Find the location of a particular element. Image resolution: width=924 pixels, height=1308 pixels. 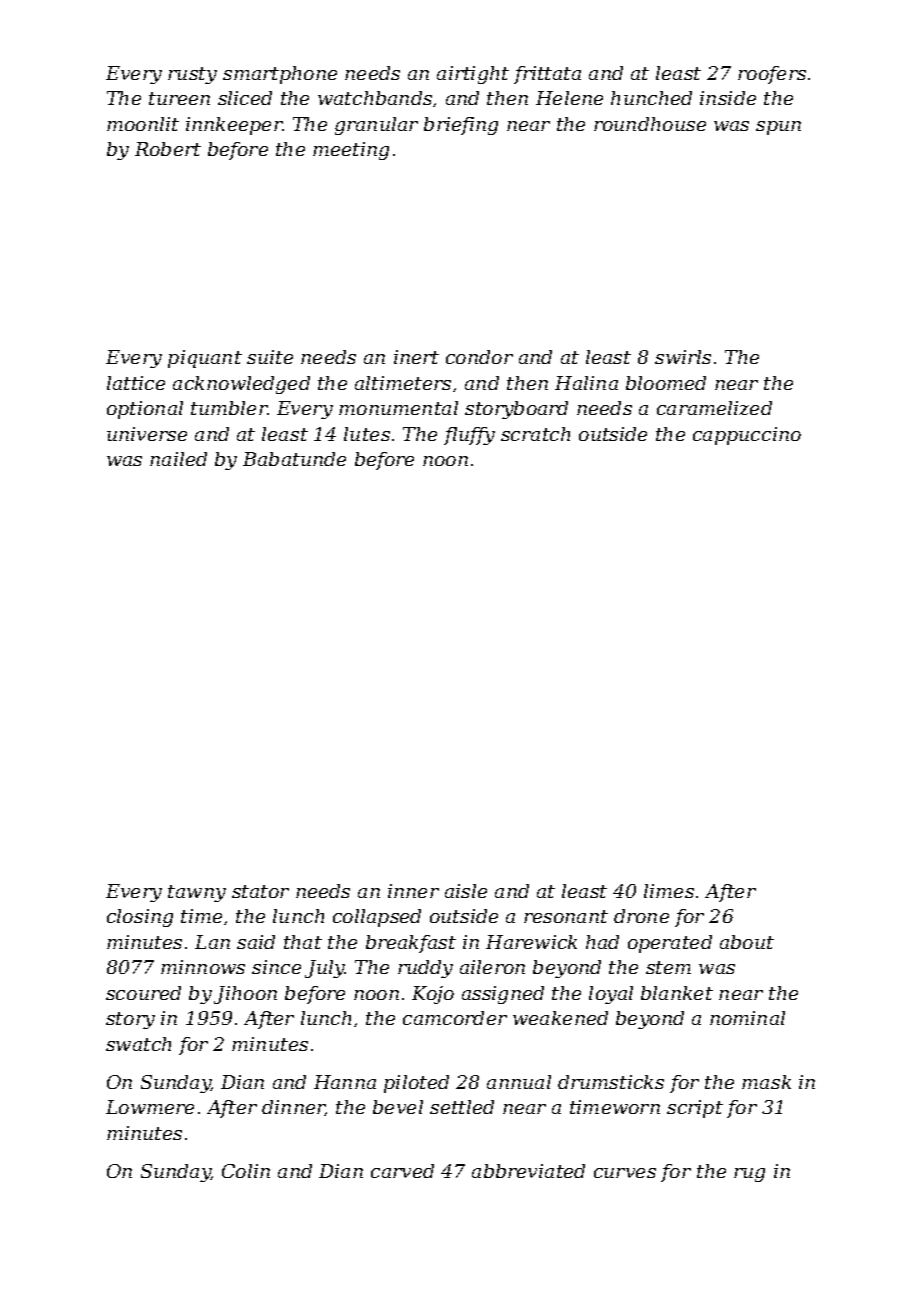

mask is located at coordinates (766, 1082).
